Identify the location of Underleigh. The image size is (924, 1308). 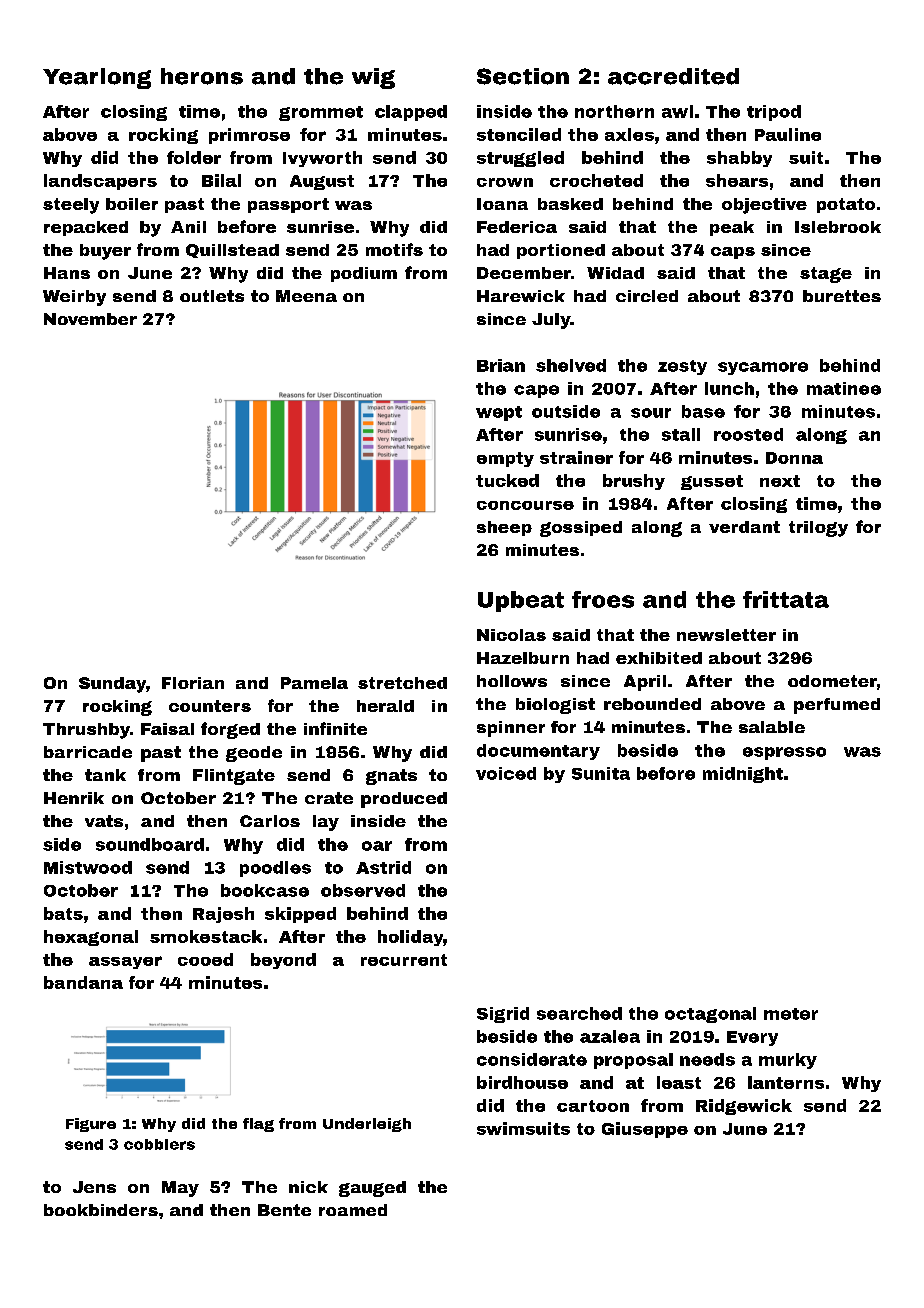
(367, 1125).
